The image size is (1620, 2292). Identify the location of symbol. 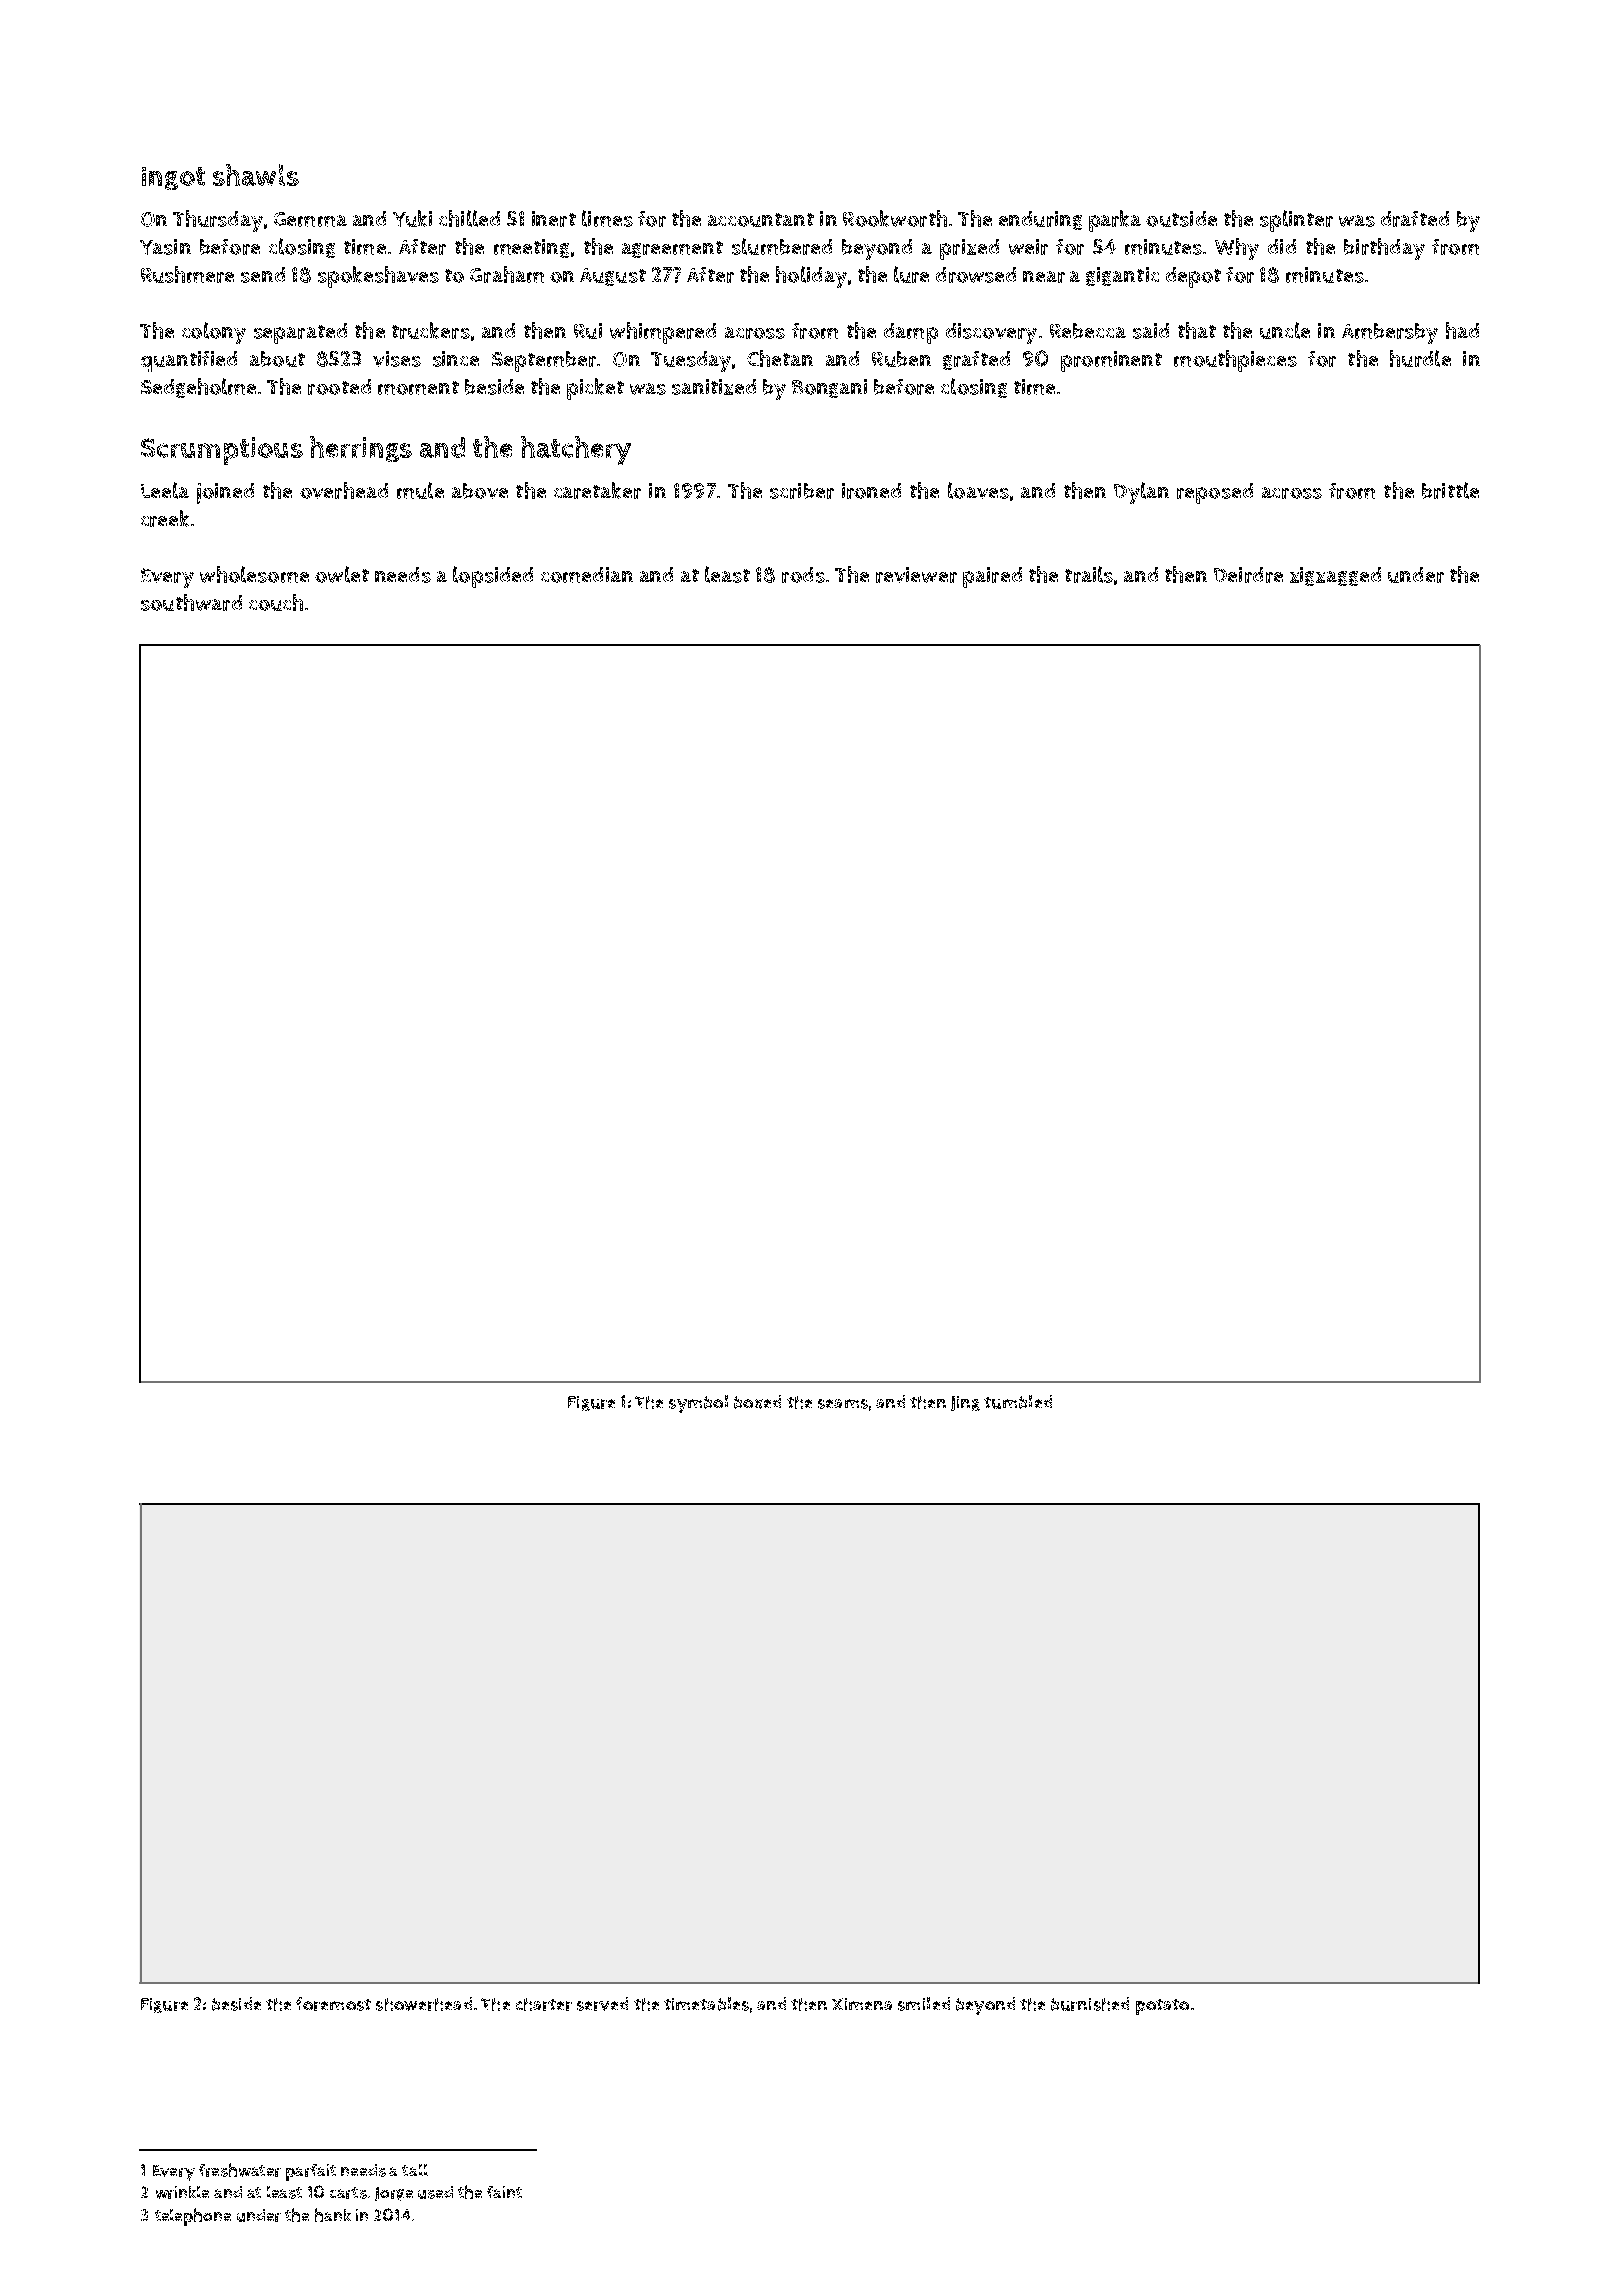
(698, 1404).
